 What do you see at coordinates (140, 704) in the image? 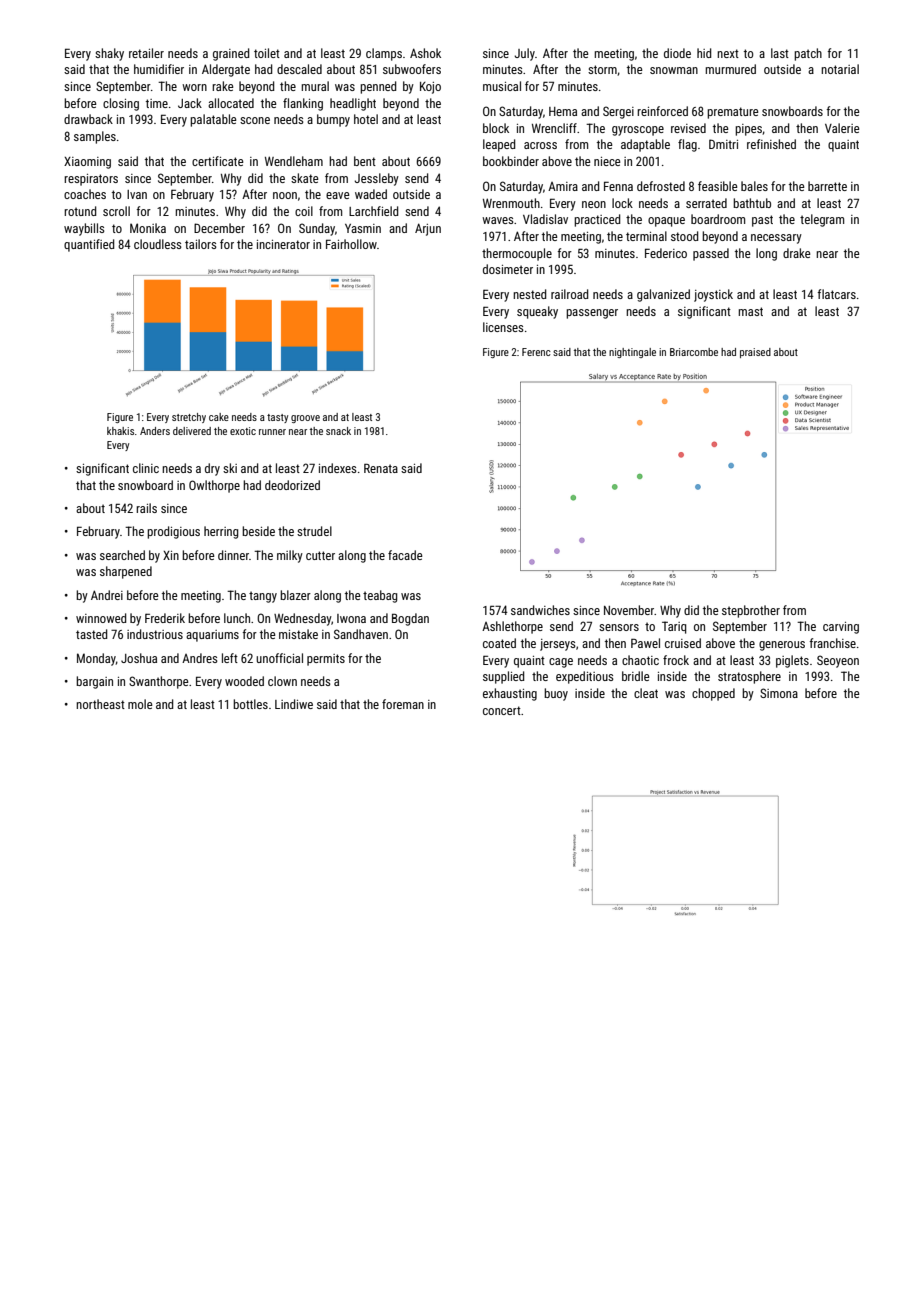
I see `mole` at bounding box center [140, 704].
